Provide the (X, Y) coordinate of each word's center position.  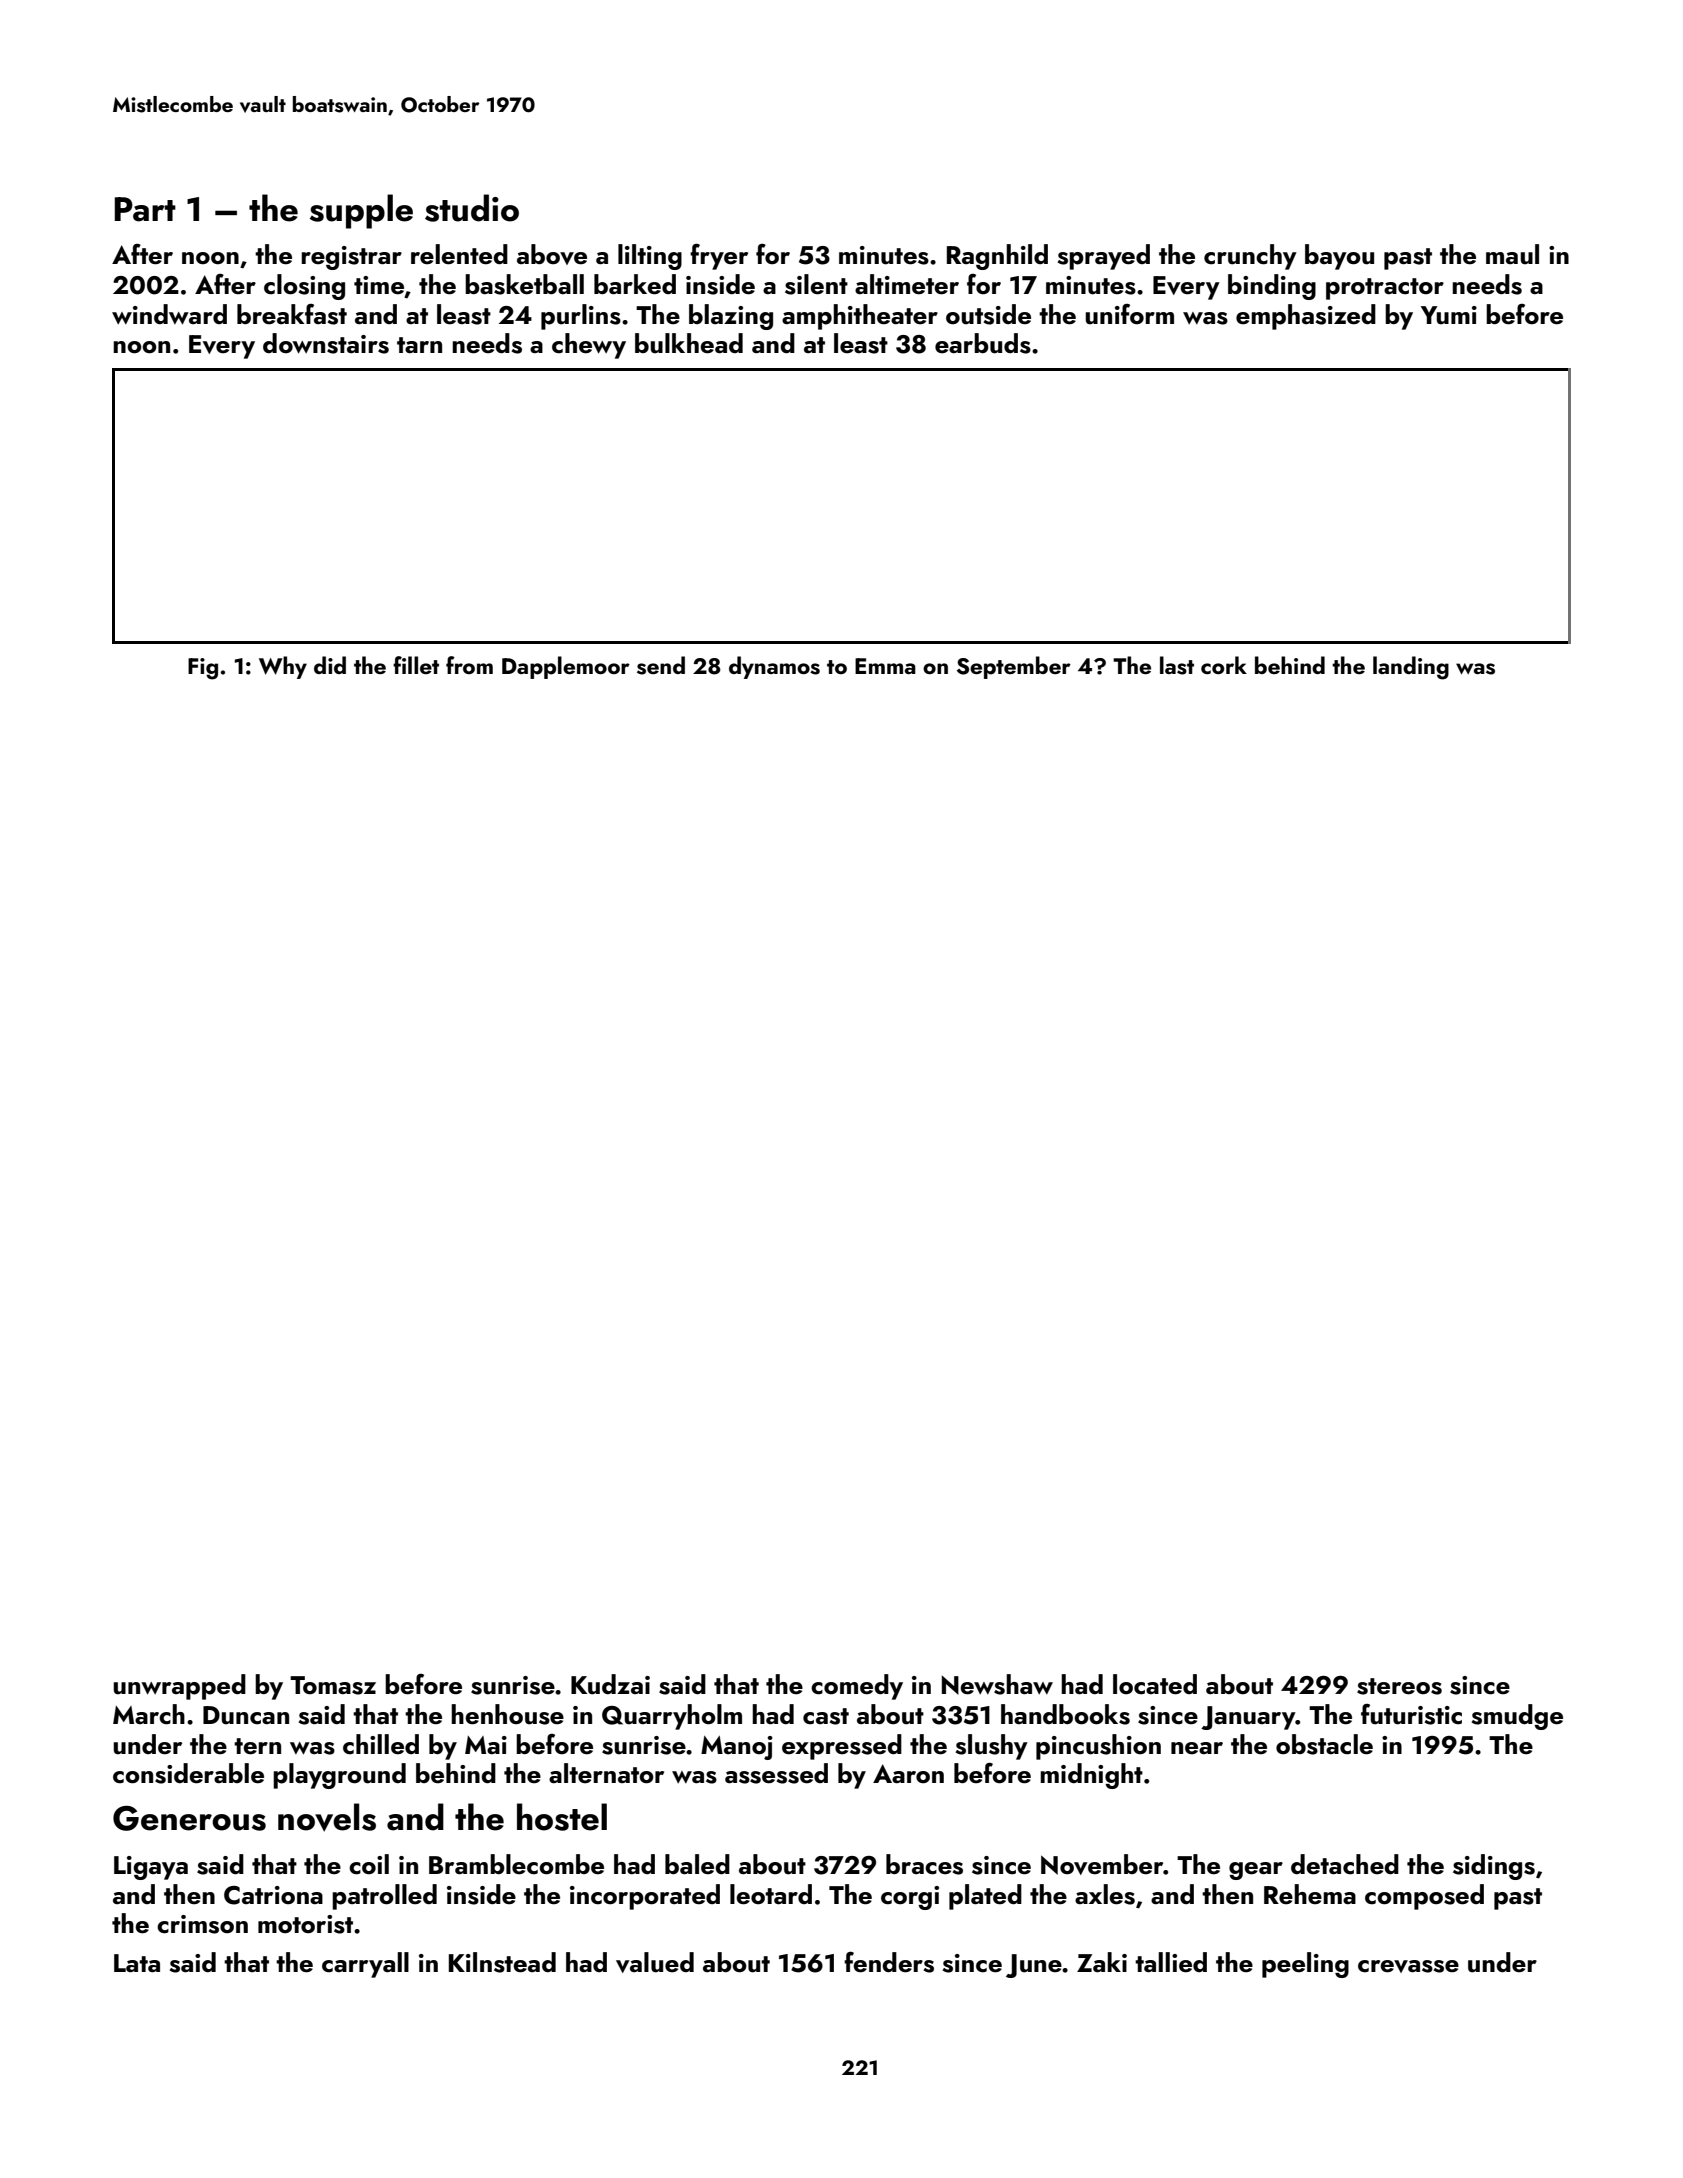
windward (169, 314)
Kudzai (610, 1684)
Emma (885, 666)
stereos (1399, 1686)
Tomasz (333, 1685)
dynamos (774, 667)
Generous (189, 1818)
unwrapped (179, 1687)
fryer (719, 256)
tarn (419, 345)
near (1197, 1748)
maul (1512, 254)
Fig (203, 669)
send (661, 665)
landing (1411, 668)
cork (1224, 665)
